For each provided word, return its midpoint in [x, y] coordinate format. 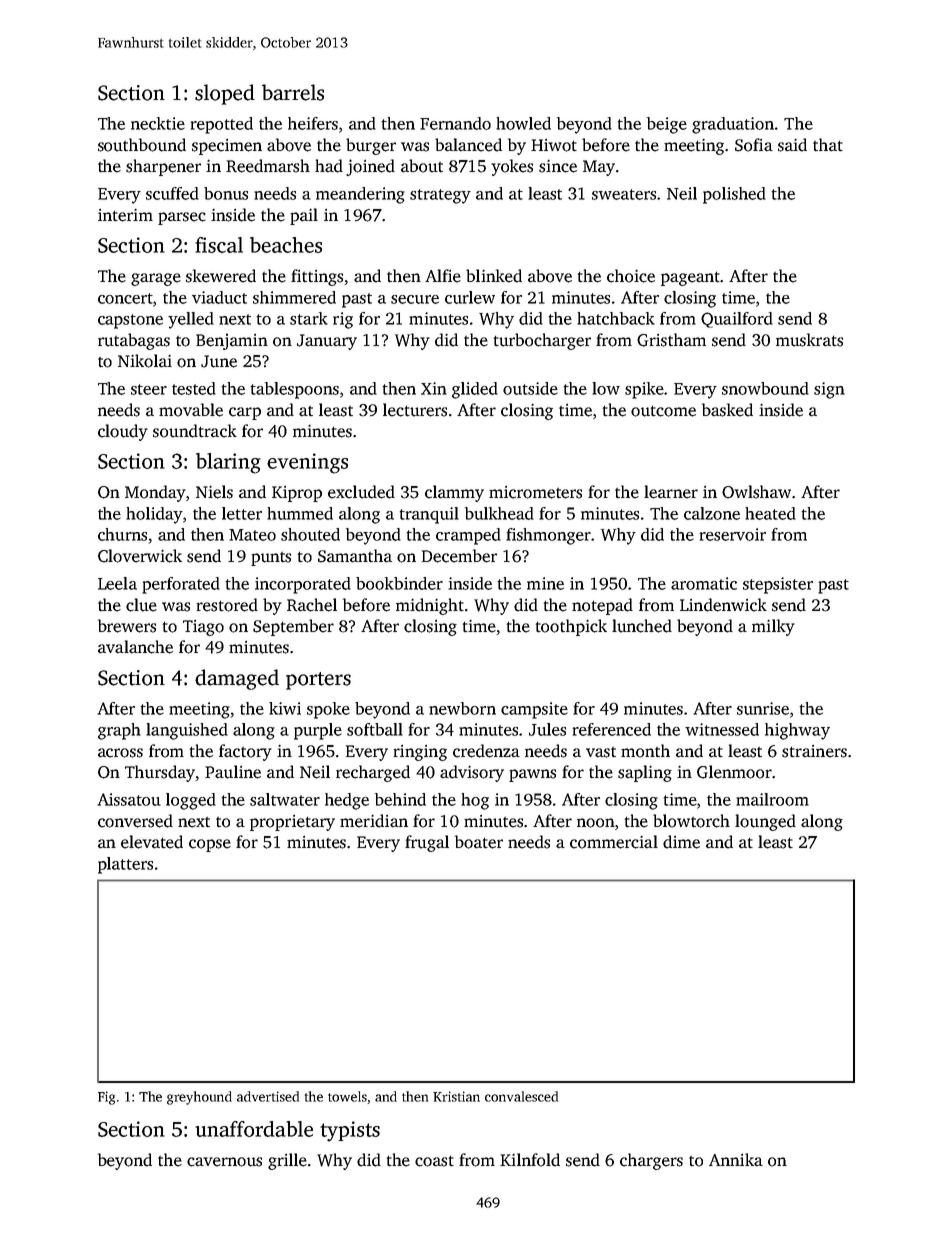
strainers [814, 751]
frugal [427, 843]
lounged [765, 822]
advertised [268, 1096]
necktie [158, 123]
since [558, 166]
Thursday [160, 773]
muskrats [809, 340]
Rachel [312, 605]
